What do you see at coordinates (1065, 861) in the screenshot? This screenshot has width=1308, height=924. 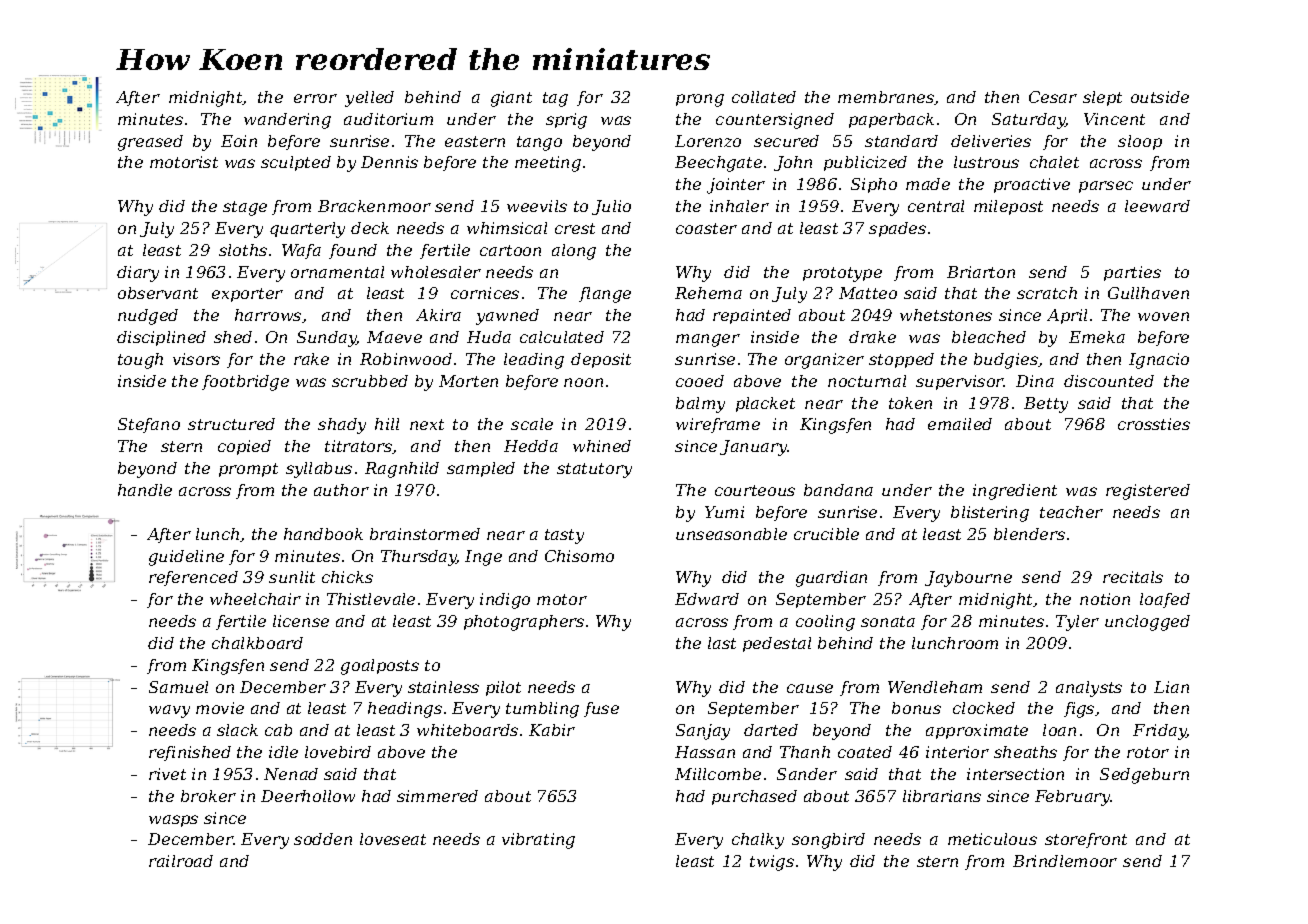 I see `Brindlemoor` at bounding box center [1065, 861].
